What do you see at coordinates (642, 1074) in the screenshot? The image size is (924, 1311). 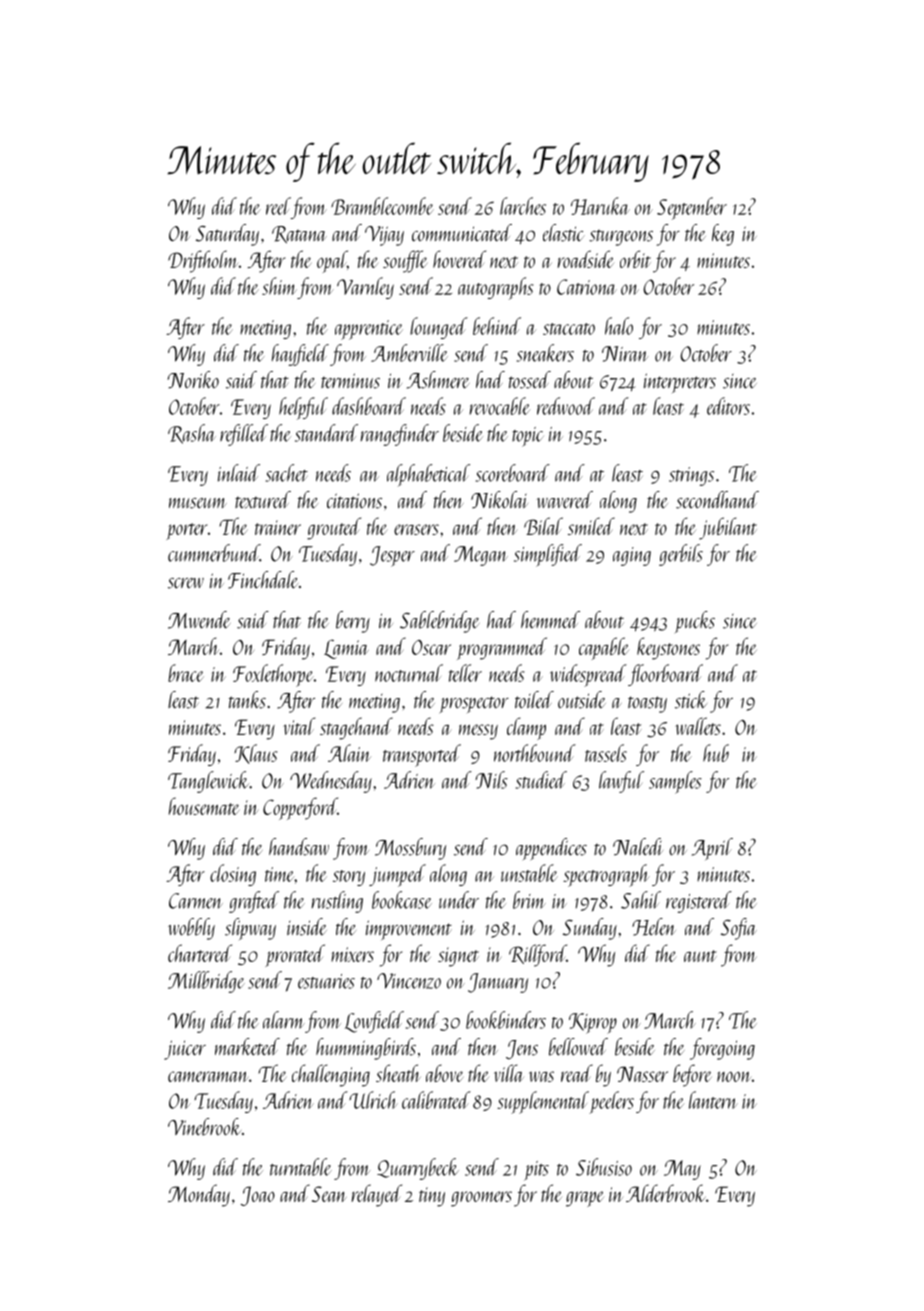 I see `Nasser` at bounding box center [642, 1074].
